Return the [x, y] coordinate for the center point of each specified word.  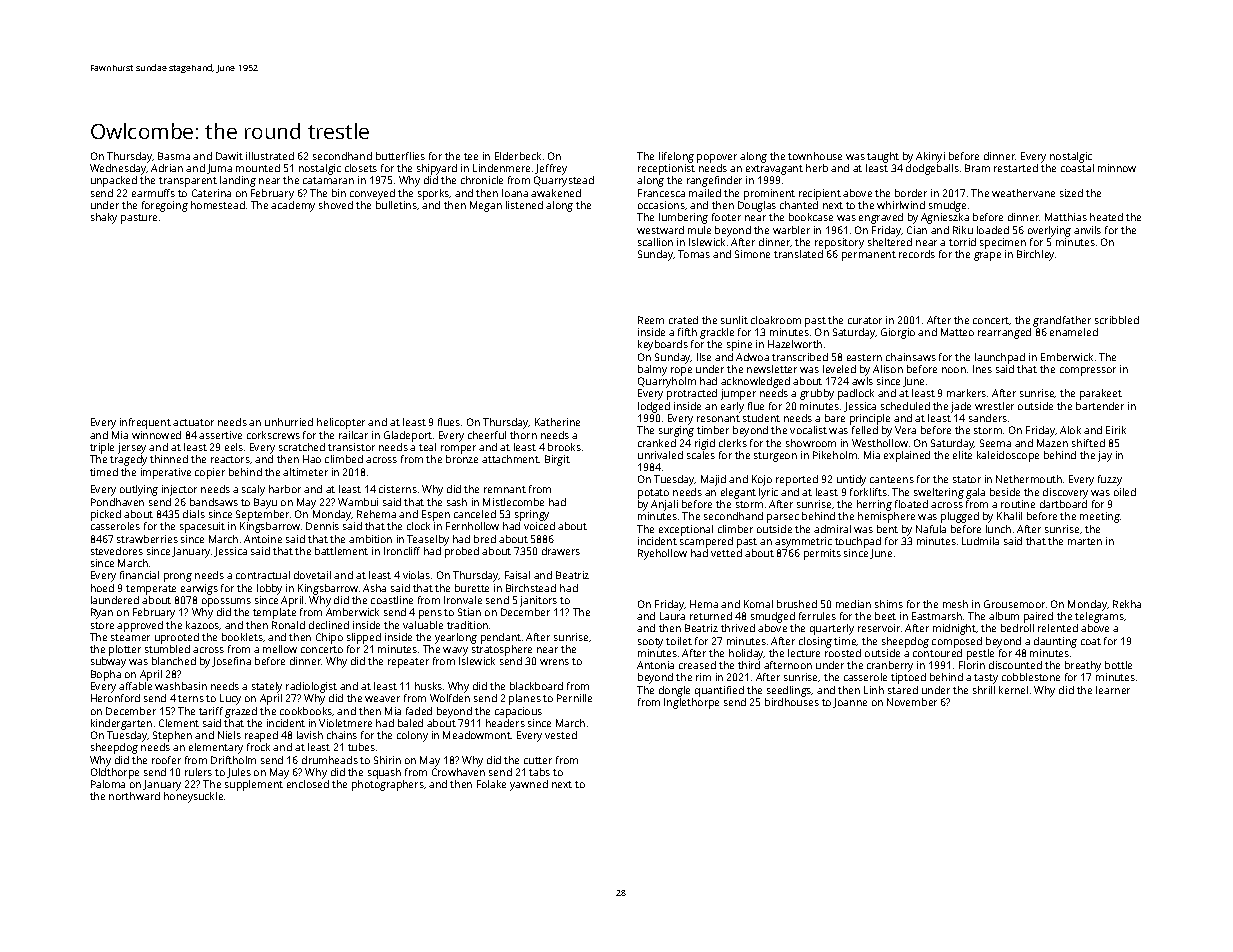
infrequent [145, 423]
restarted [1016, 168]
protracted [692, 394]
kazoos [203, 625]
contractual [263, 575]
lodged [654, 407]
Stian [469, 612]
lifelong [676, 157]
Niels [229, 735]
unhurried [289, 422]
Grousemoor [1014, 604]
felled [865, 430]
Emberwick [1067, 357]
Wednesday [118, 169]
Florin [972, 665]
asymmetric [803, 542]
